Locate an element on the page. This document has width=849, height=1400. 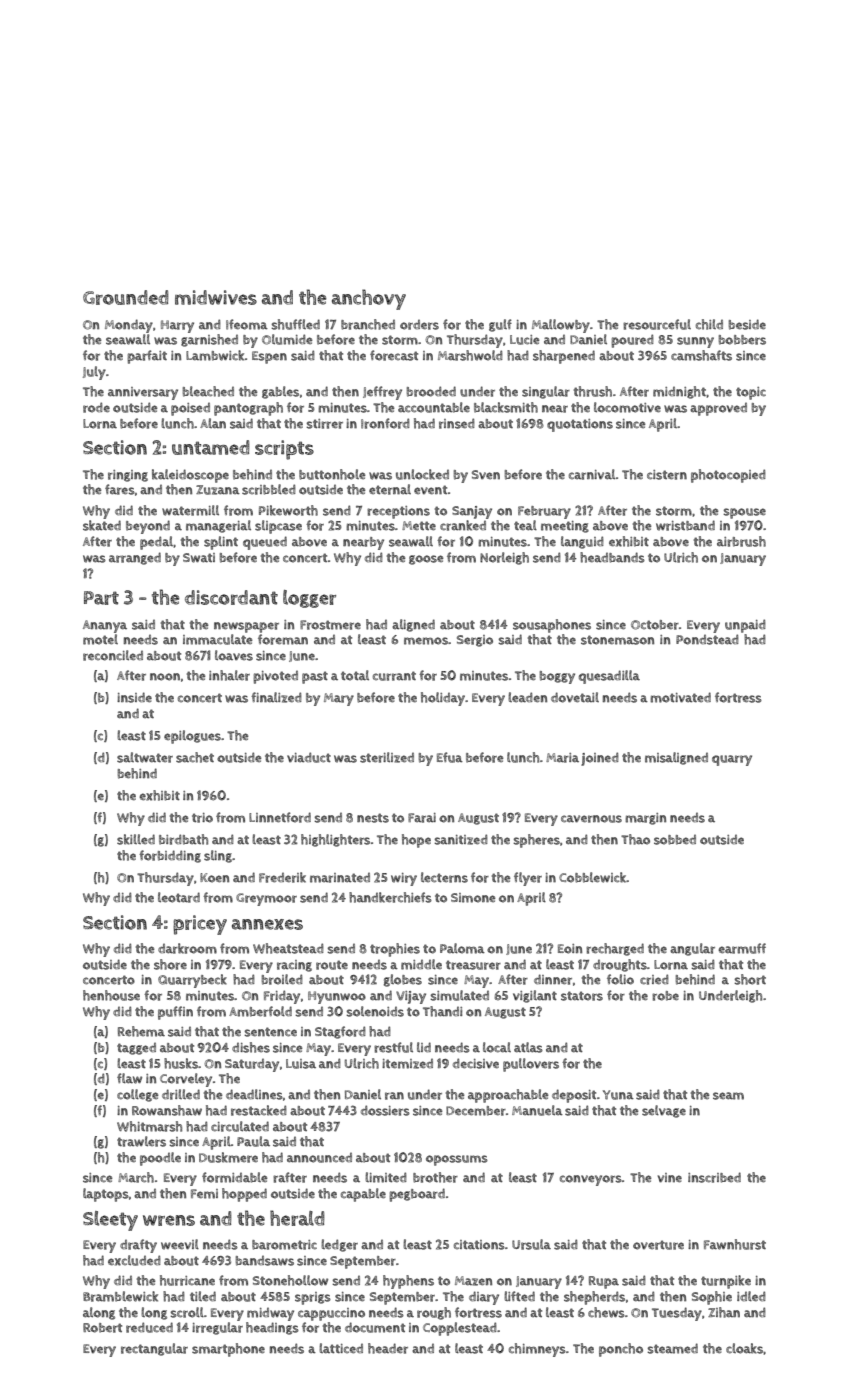
trio is located at coordinates (202, 818).
